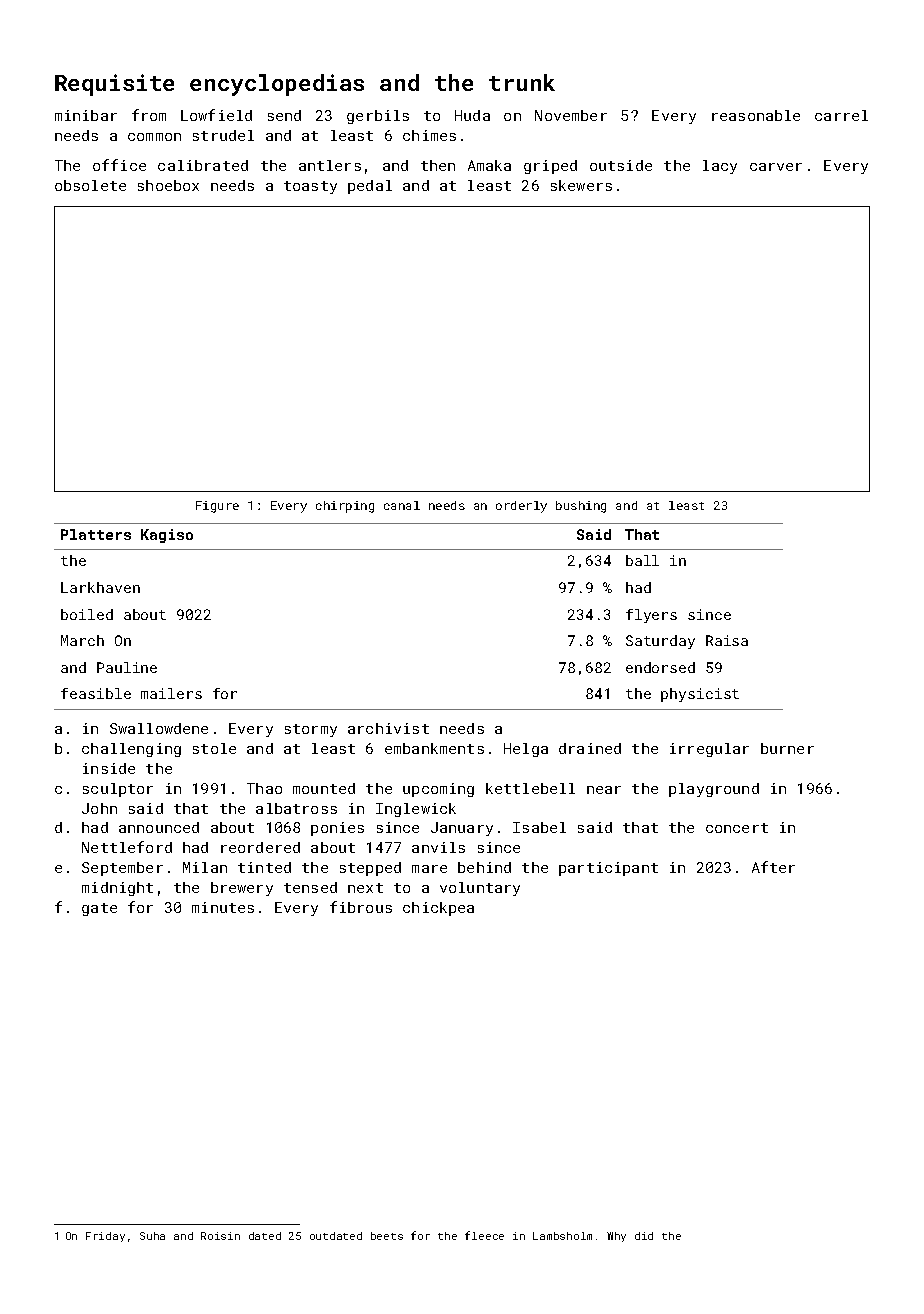  I want to click on burner, so click(787, 748).
